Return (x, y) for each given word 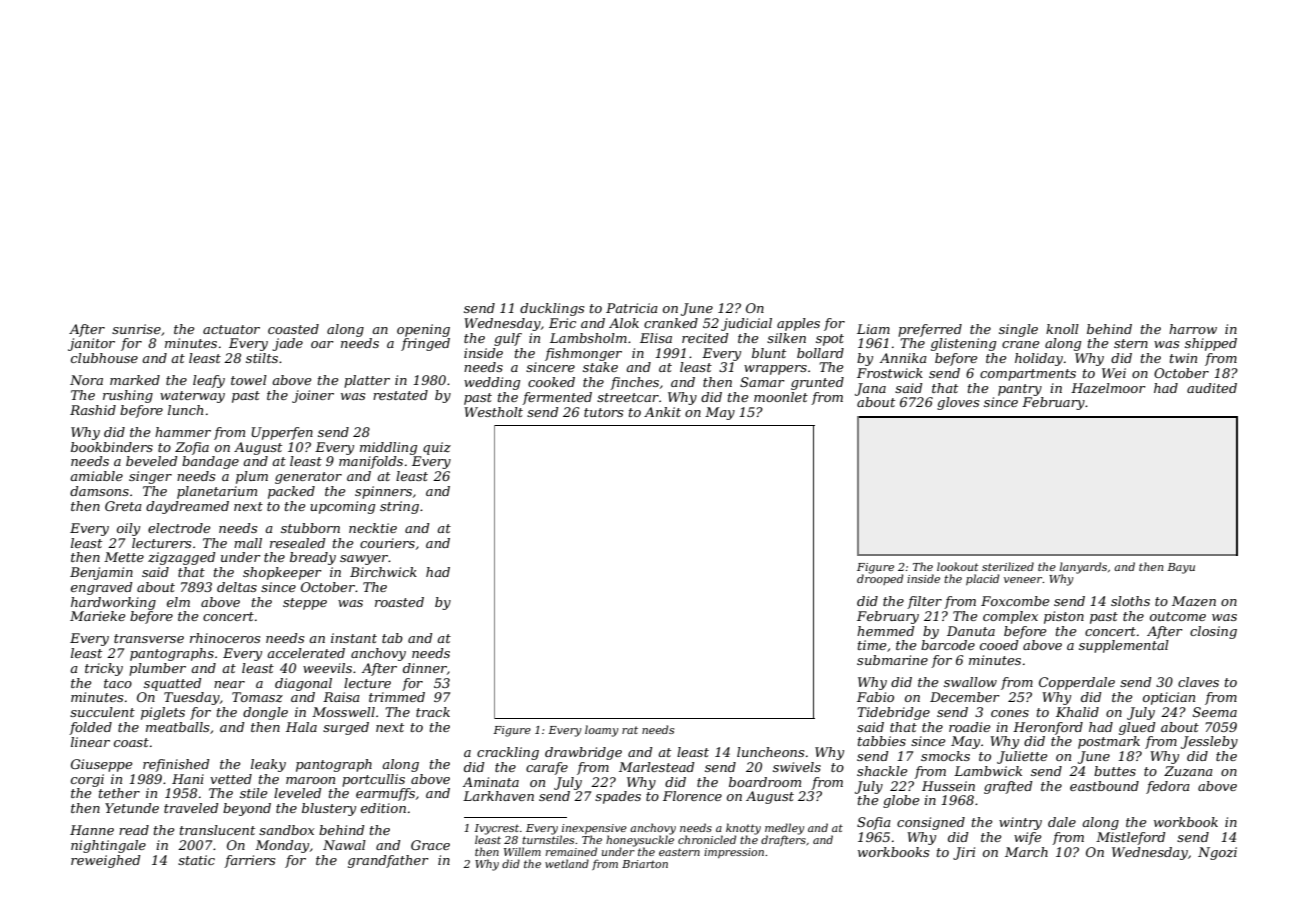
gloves (958, 403)
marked (135, 380)
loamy (602, 731)
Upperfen (282, 433)
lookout (958, 566)
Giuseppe (102, 765)
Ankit (662, 412)
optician (1169, 698)
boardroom (765, 782)
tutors (603, 412)
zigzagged (181, 558)
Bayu (1181, 568)
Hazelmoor (1108, 388)
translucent (217, 830)
